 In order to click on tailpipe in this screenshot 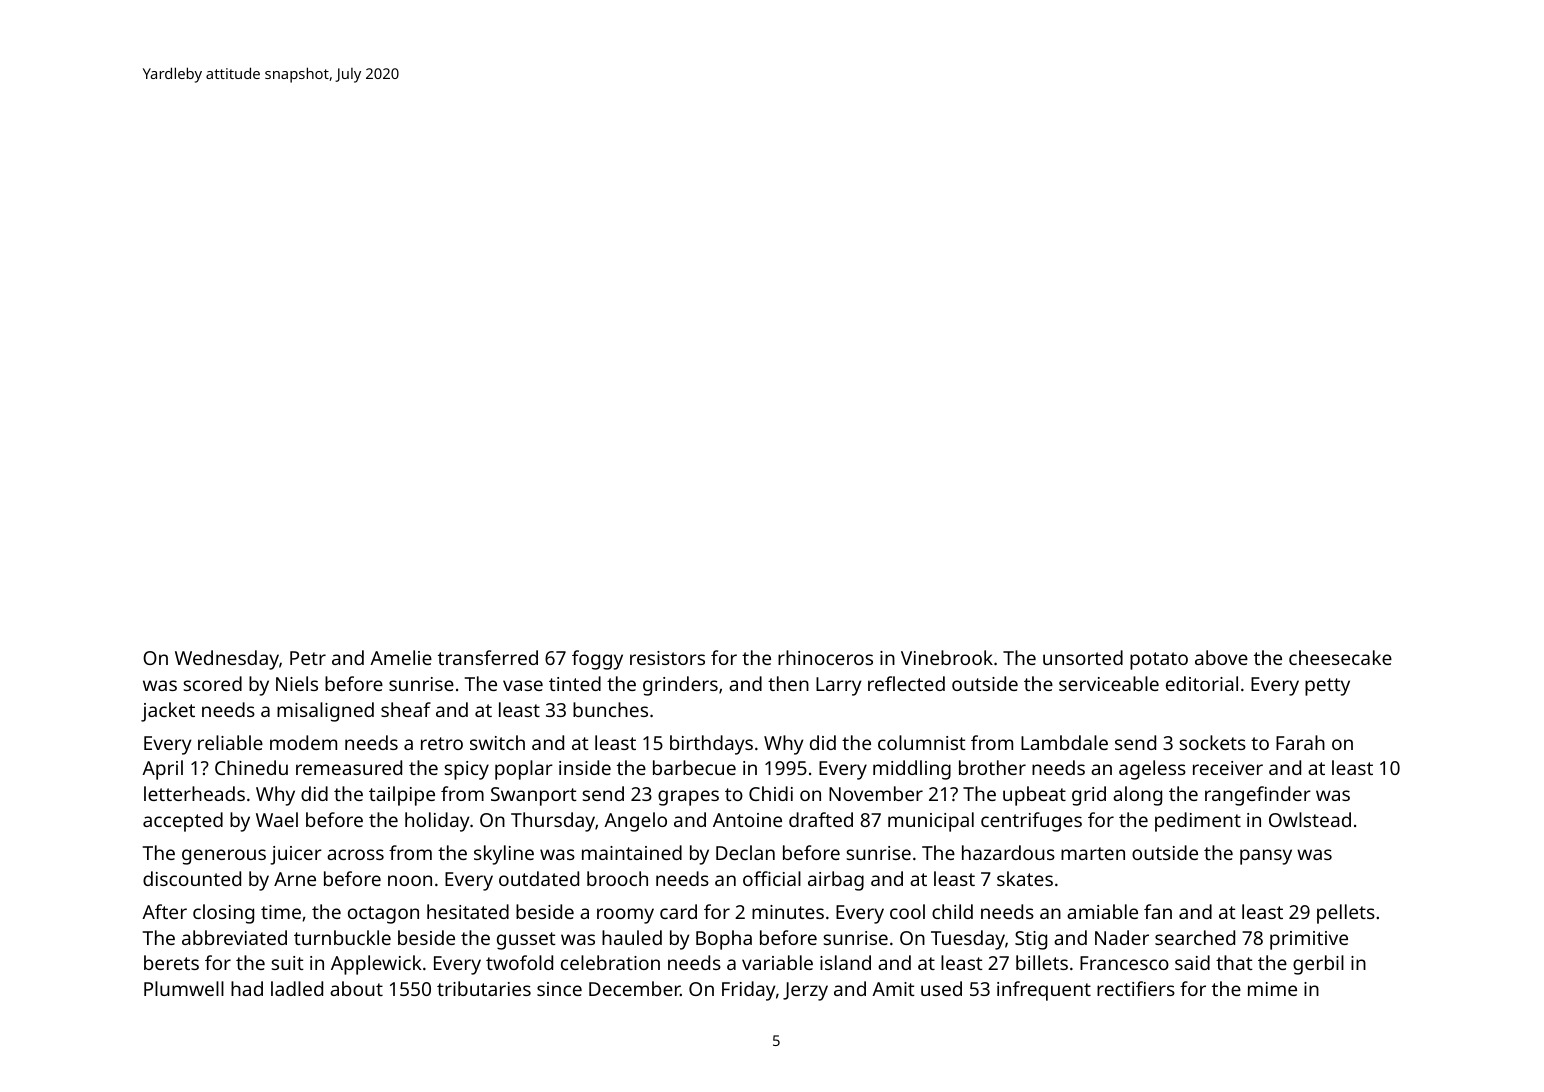, I will do `click(402, 796)`.
